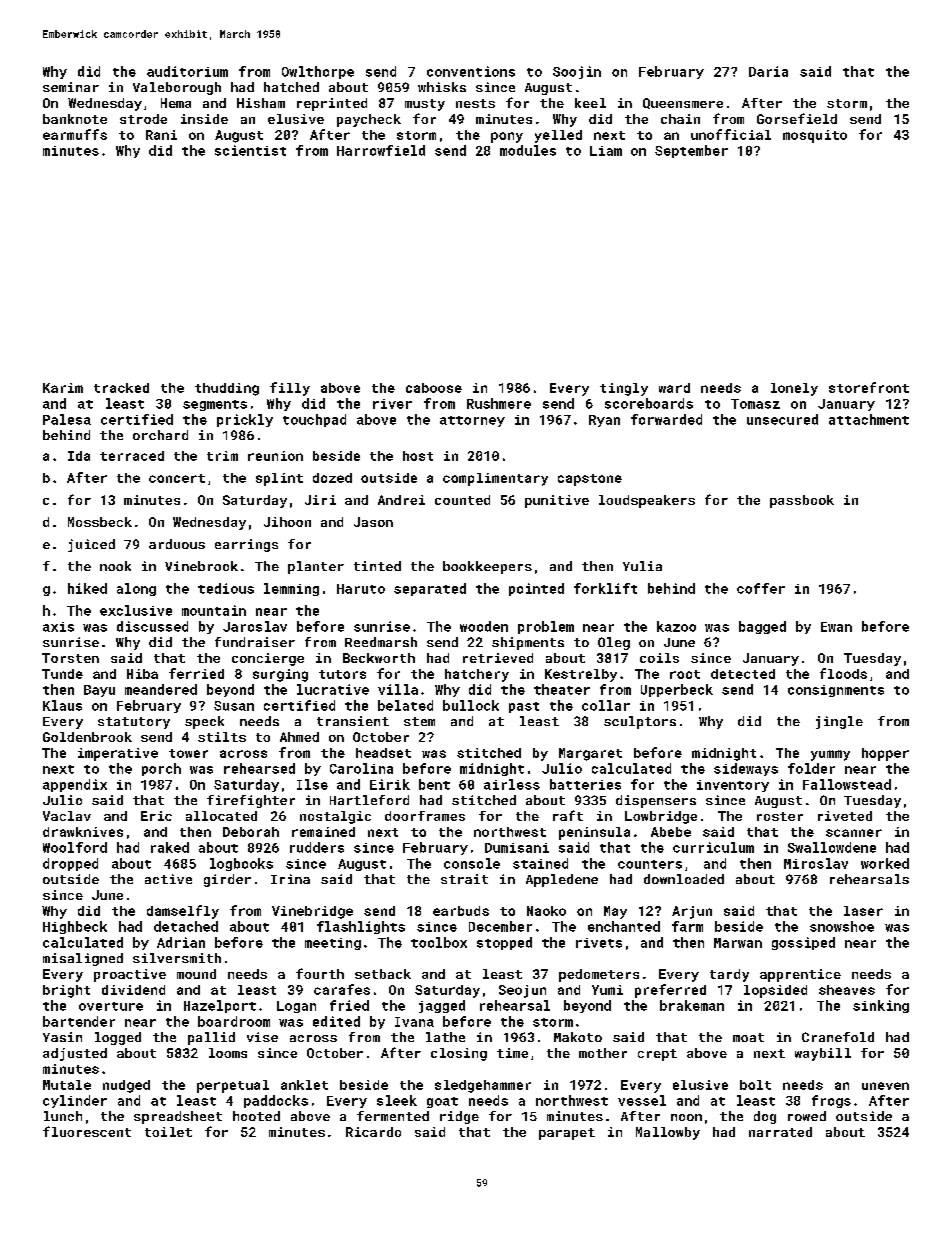 The image size is (952, 1233). What do you see at coordinates (401, 500) in the screenshot?
I see `Andrei` at bounding box center [401, 500].
